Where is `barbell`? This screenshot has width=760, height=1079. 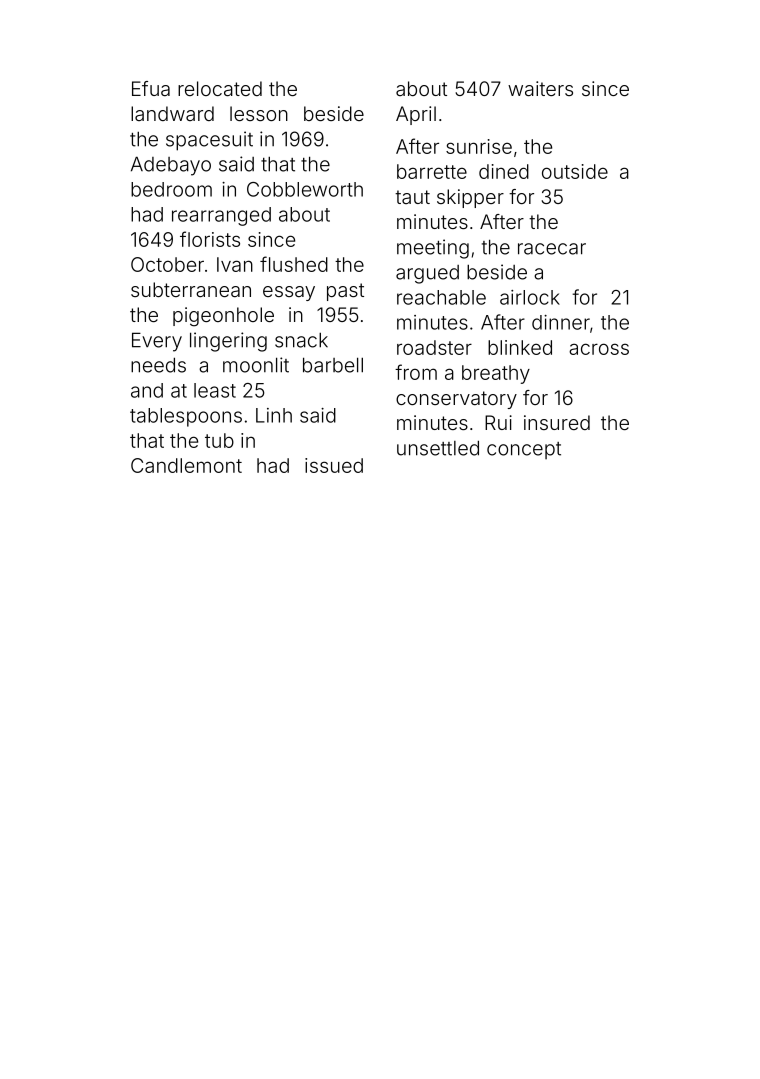 barbell is located at coordinates (333, 365).
